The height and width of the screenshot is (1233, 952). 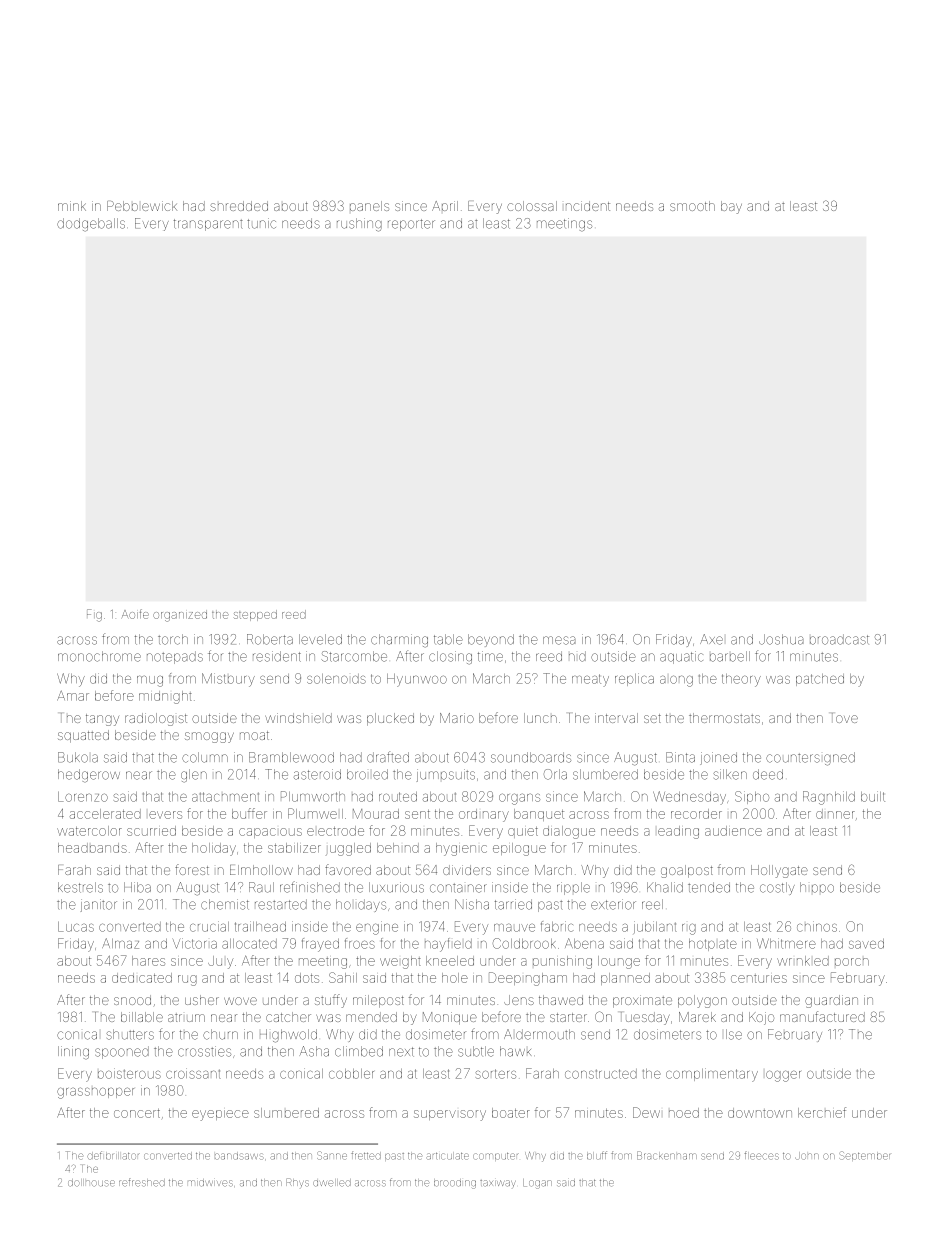 What do you see at coordinates (731, 207) in the screenshot?
I see `bay` at bounding box center [731, 207].
